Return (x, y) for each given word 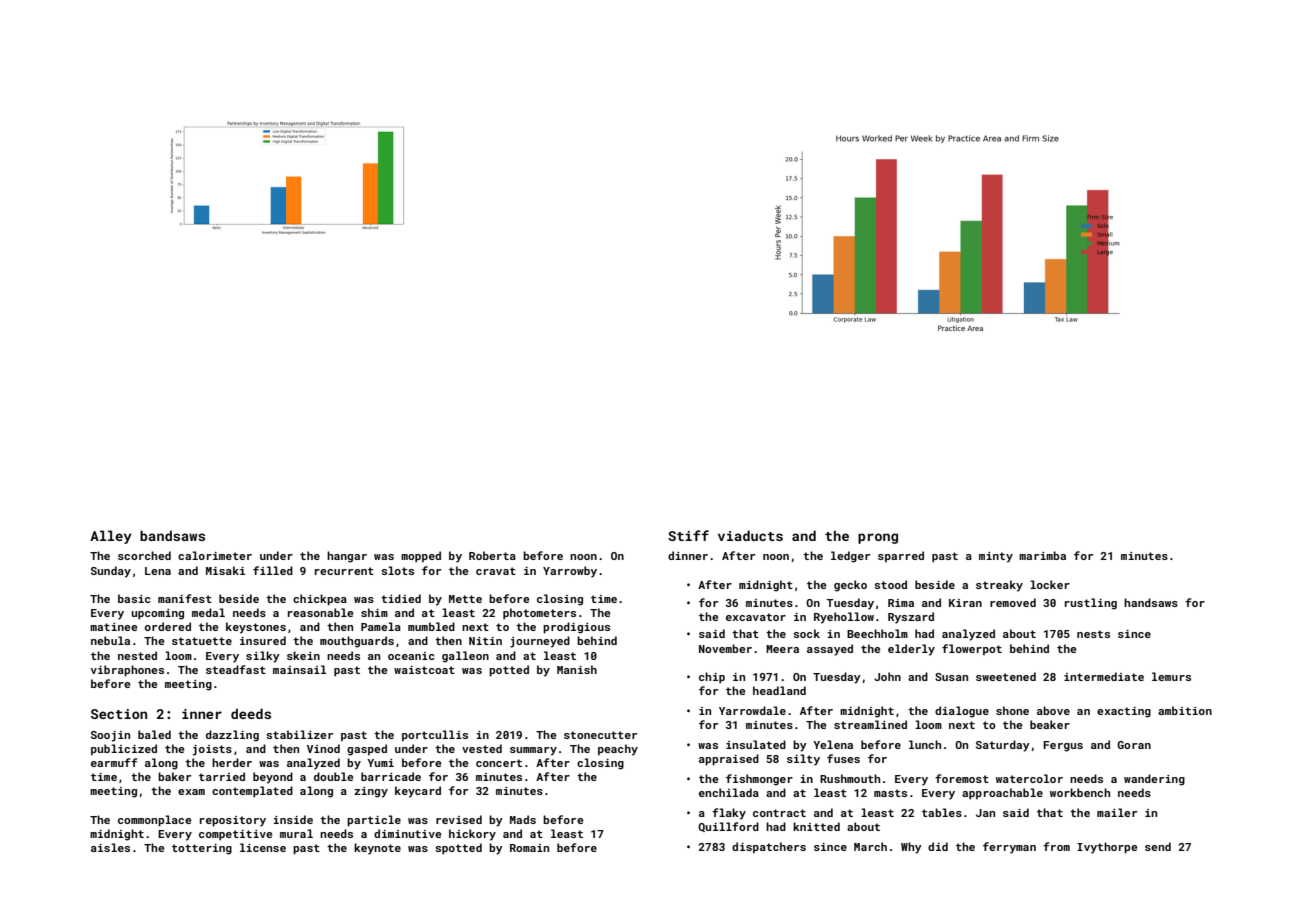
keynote (377, 849)
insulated (756, 744)
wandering (1154, 780)
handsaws (1151, 602)
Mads (523, 819)
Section (119, 714)
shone (1012, 710)
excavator (756, 617)
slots (397, 570)
